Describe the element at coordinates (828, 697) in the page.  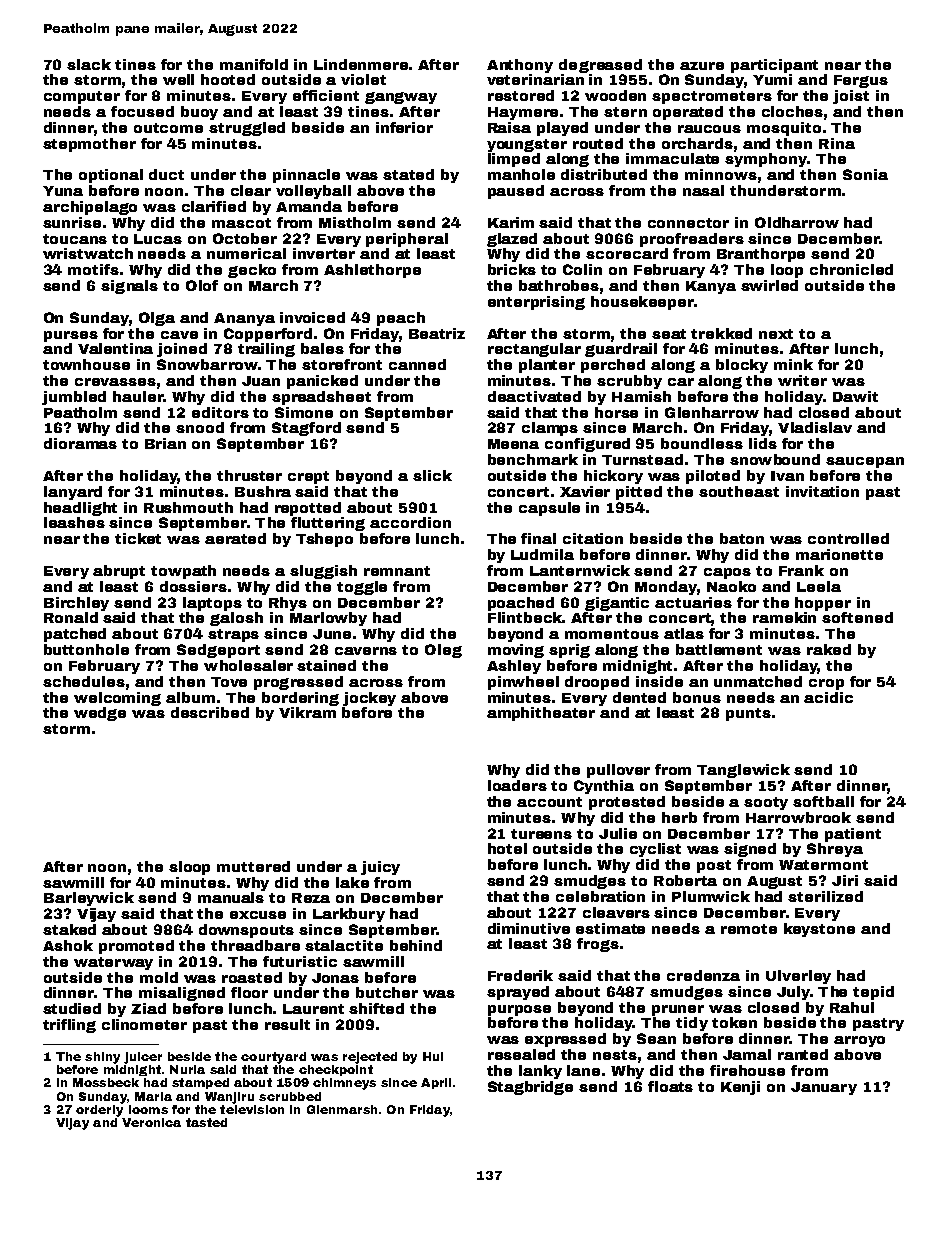
I see `acidic` at that location.
